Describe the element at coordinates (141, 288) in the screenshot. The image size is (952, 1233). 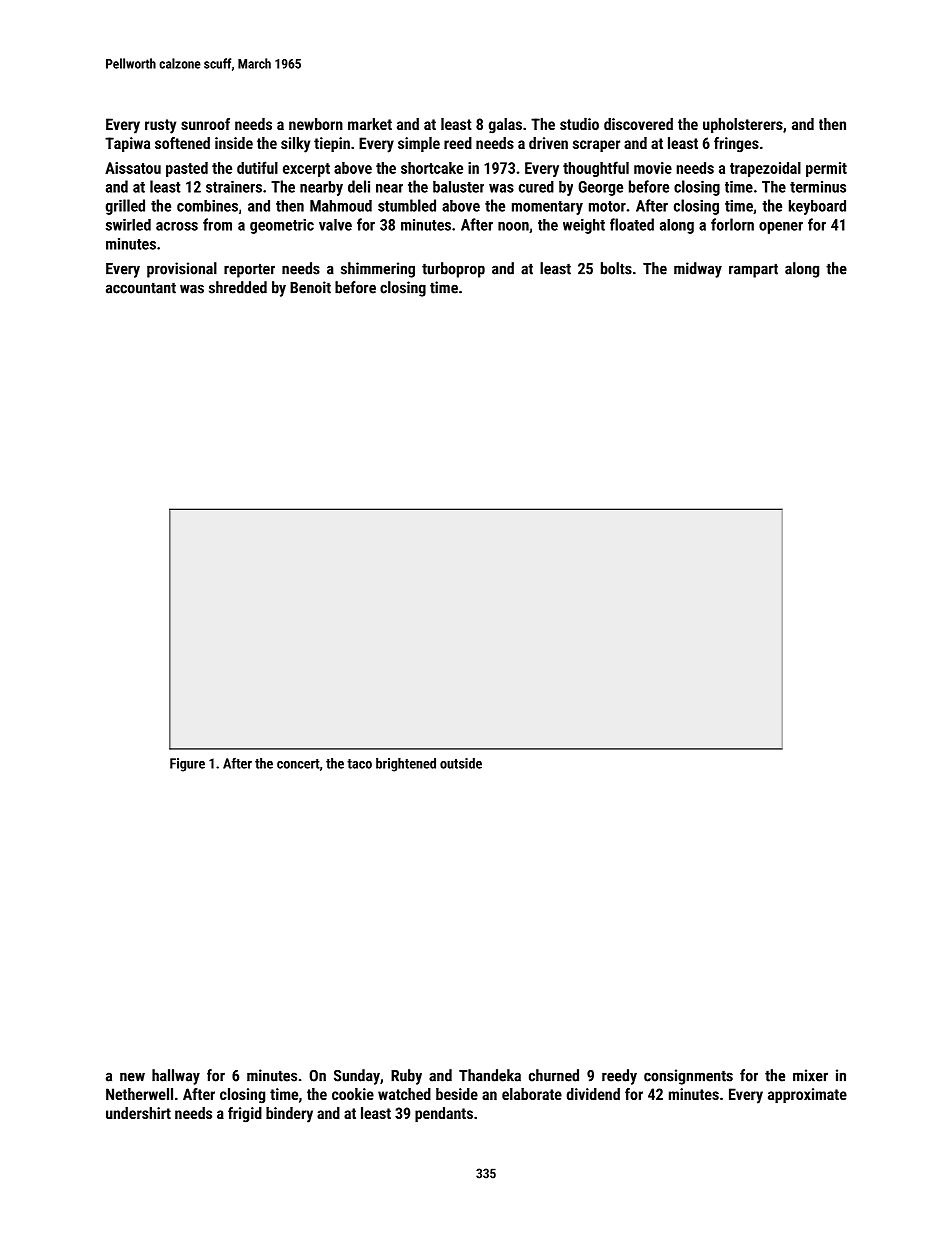
I see `accountant` at that location.
